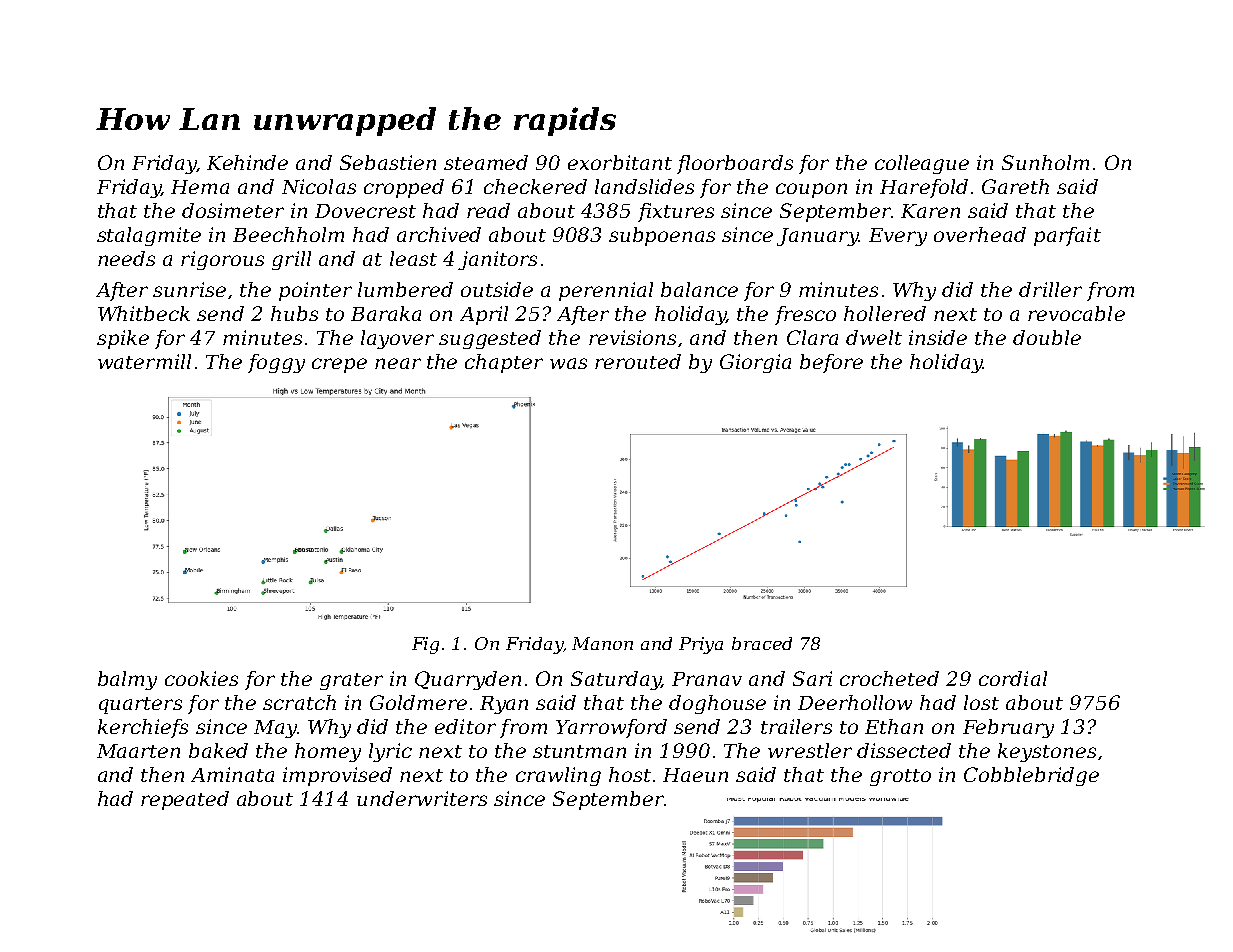 This screenshot has width=1233, height=952. Describe the element at coordinates (351, 681) in the screenshot. I see `grater` at that location.
